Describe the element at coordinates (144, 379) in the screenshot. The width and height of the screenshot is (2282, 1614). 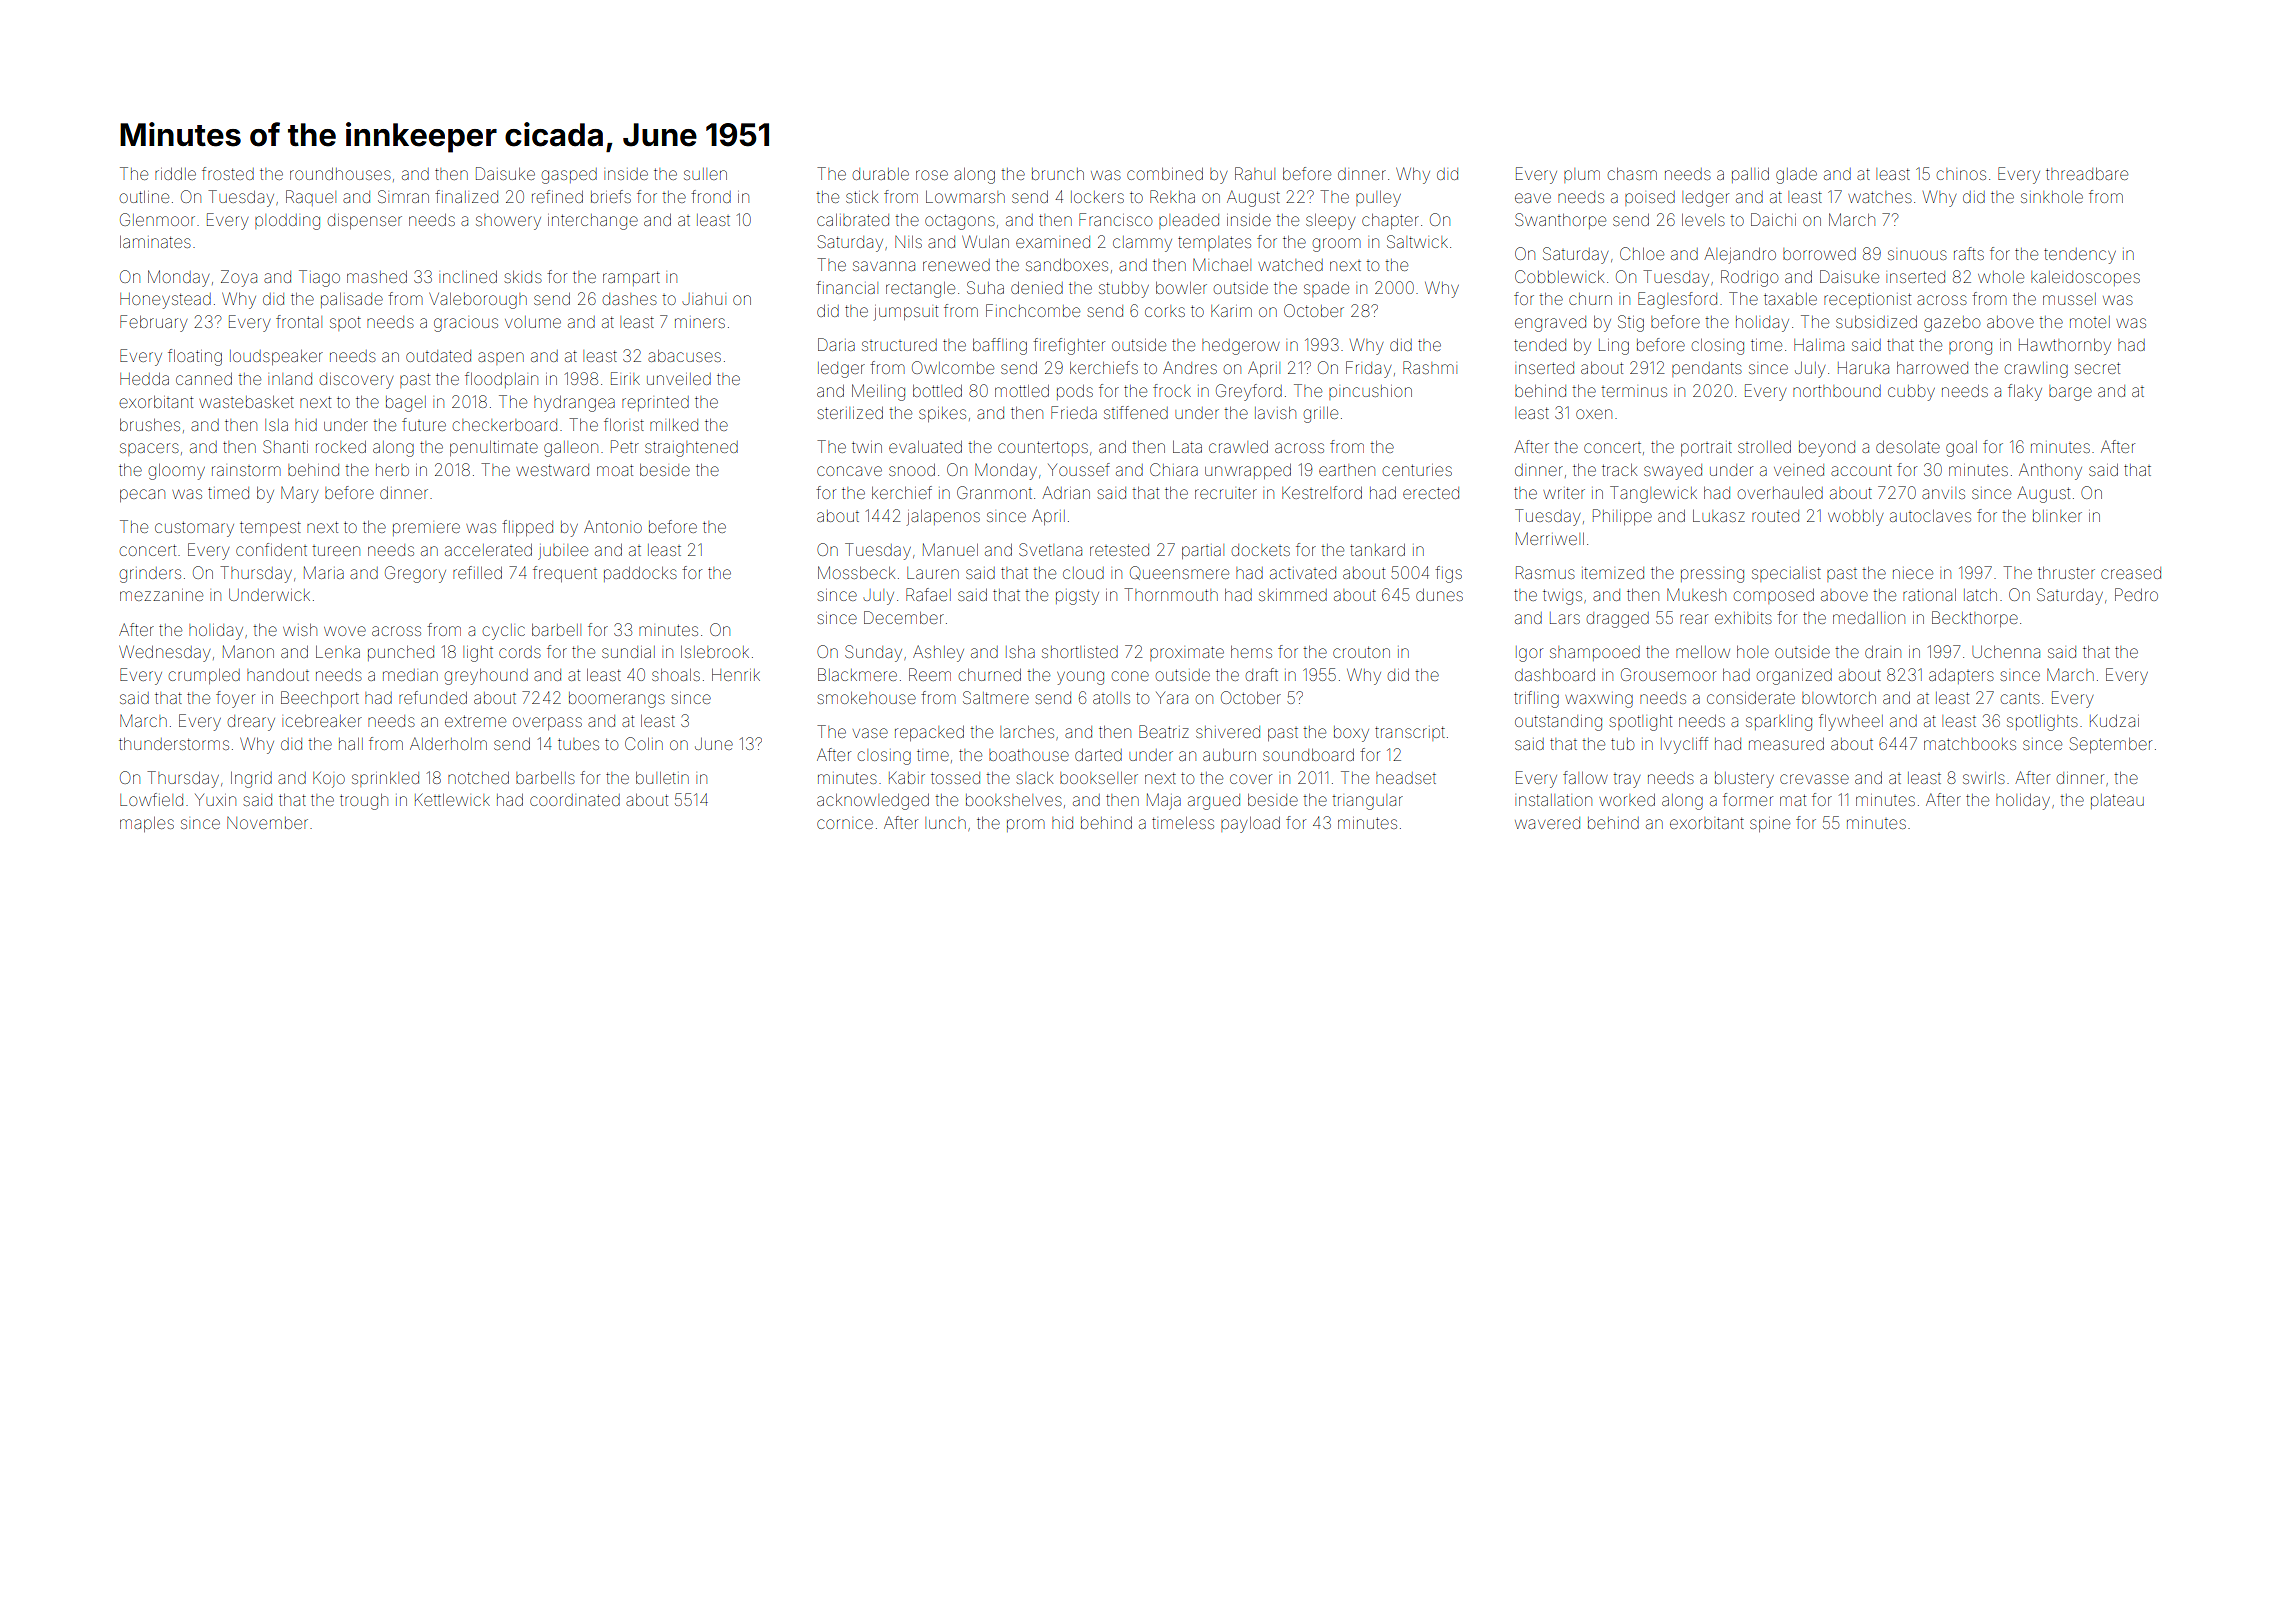
I see `Hedda` at that location.
